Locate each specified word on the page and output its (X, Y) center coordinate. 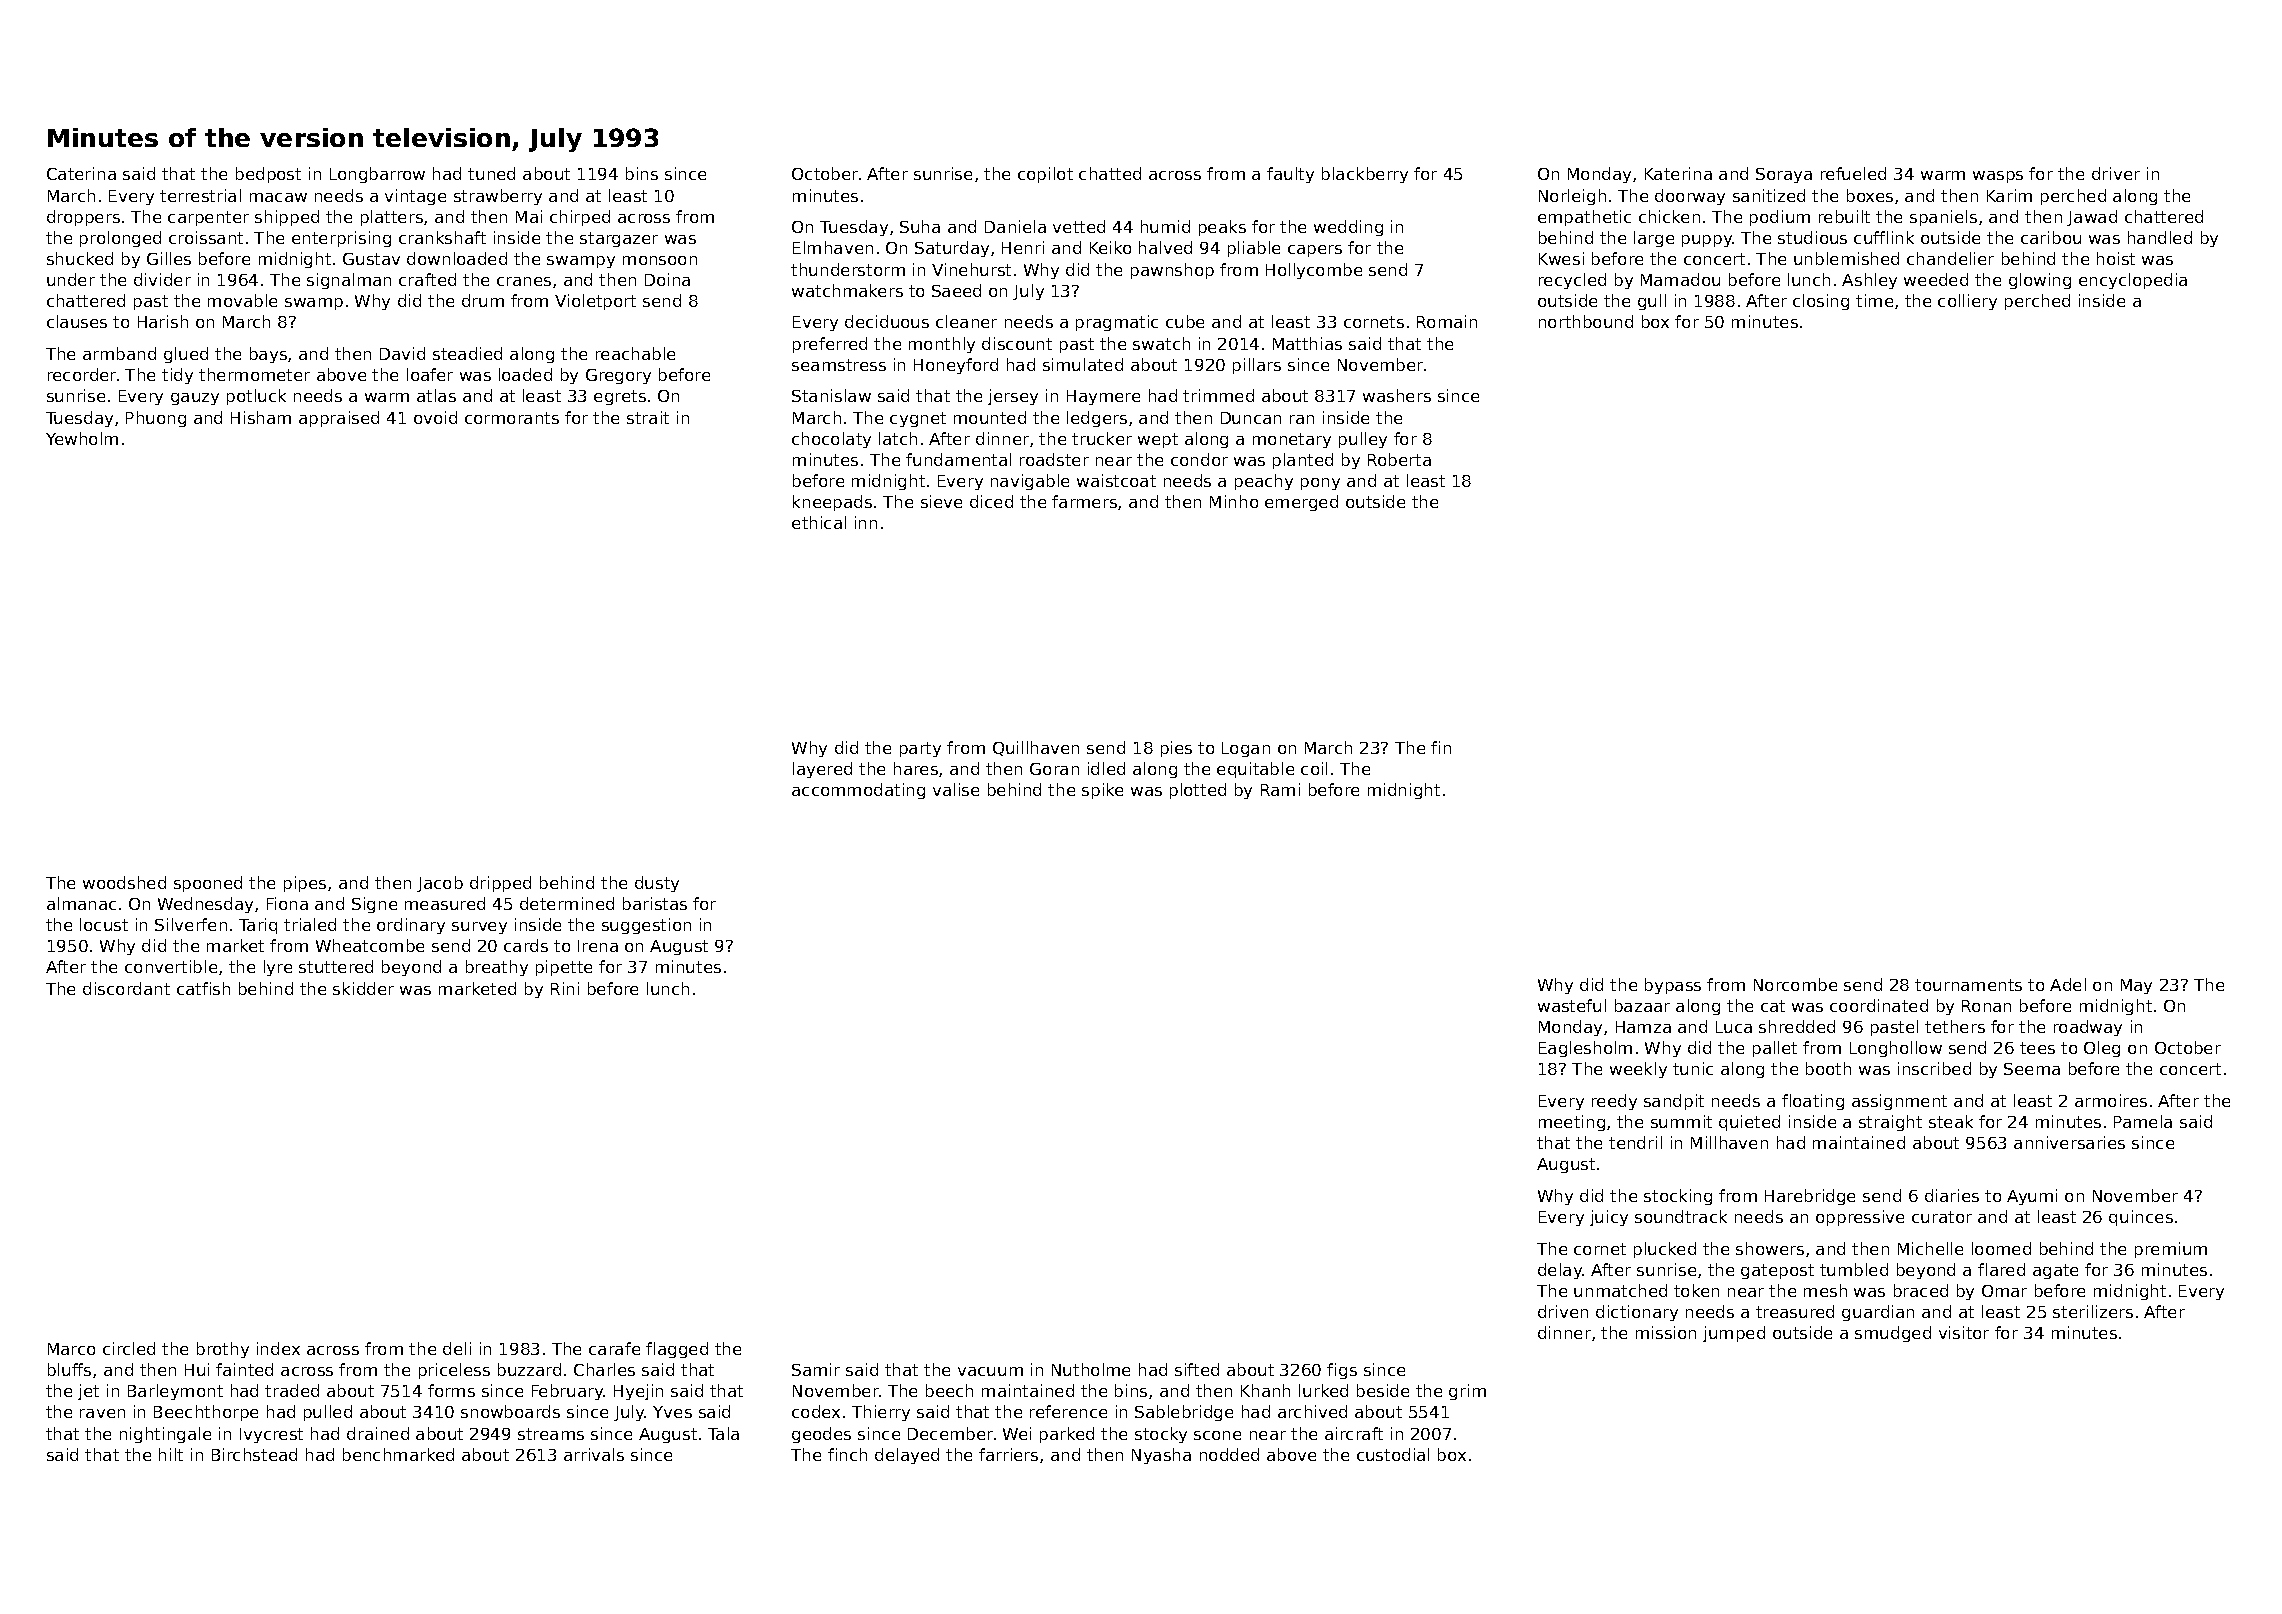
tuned (491, 173)
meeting (1572, 1123)
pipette (564, 968)
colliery (1967, 302)
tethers (1955, 1026)
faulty (1290, 175)
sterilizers (2093, 1311)
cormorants (512, 418)
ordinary (411, 926)
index (278, 1348)
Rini (565, 988)
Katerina (1678, 173)
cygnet (918, 419)
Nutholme (1091, 1369)
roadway (2088, 1028)
